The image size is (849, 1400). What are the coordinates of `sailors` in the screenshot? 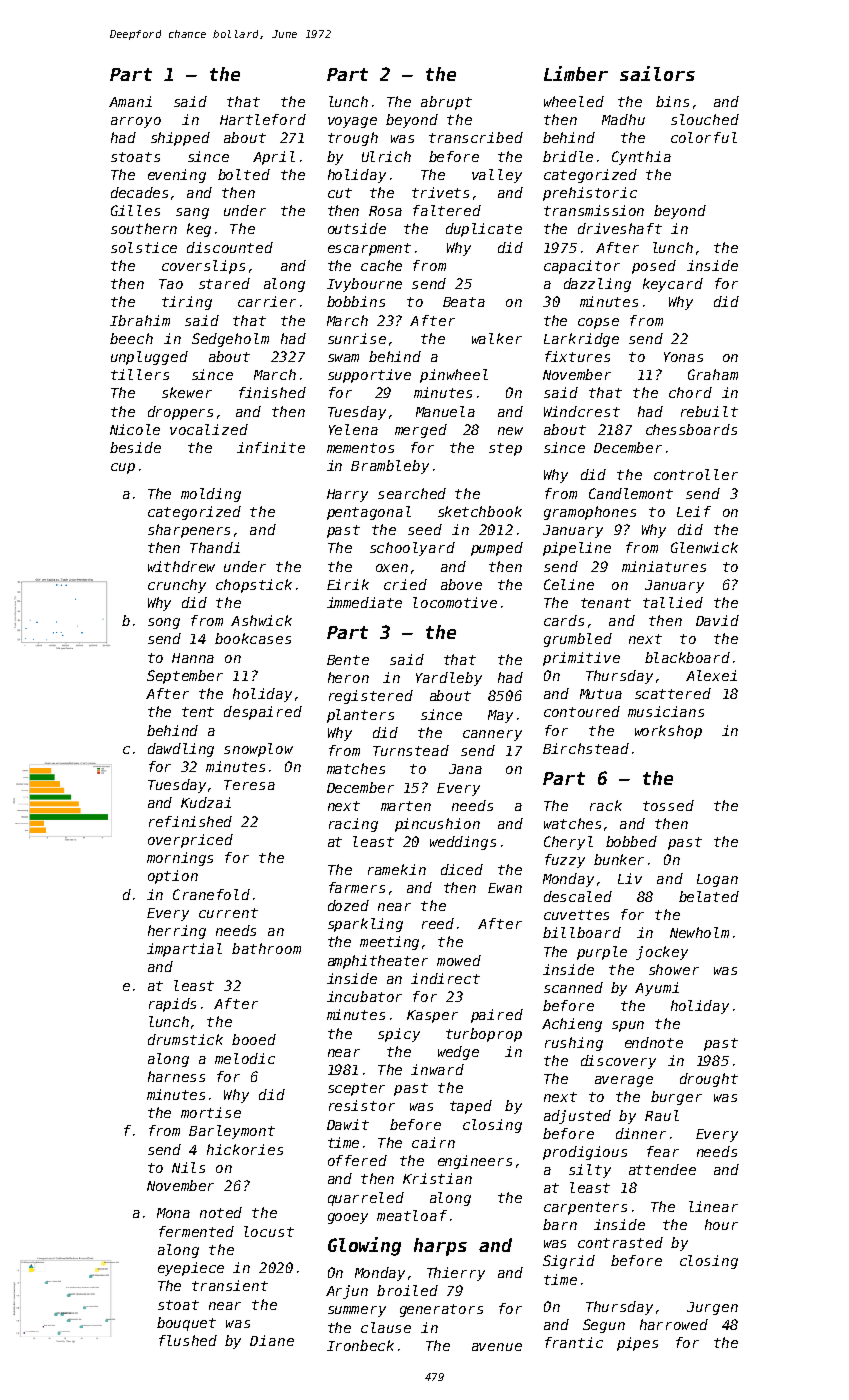 It's located at (657, 73).
